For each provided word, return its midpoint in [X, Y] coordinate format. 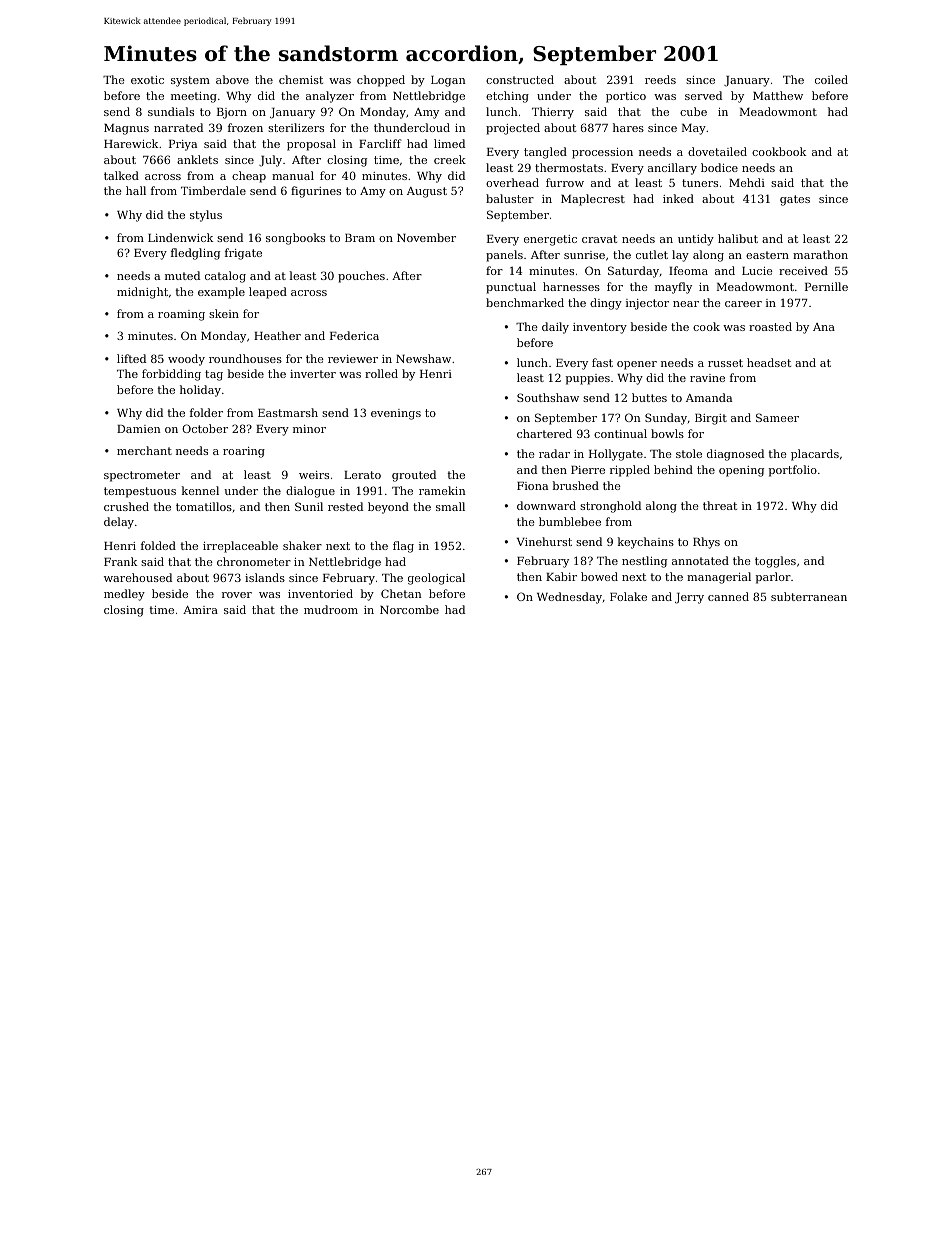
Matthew [778, 95]
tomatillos [204, 506]
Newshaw [423, 358]
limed [449, 143]
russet [725, 363]
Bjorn [232, 113]
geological [436, 579]
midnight [142, 293]
